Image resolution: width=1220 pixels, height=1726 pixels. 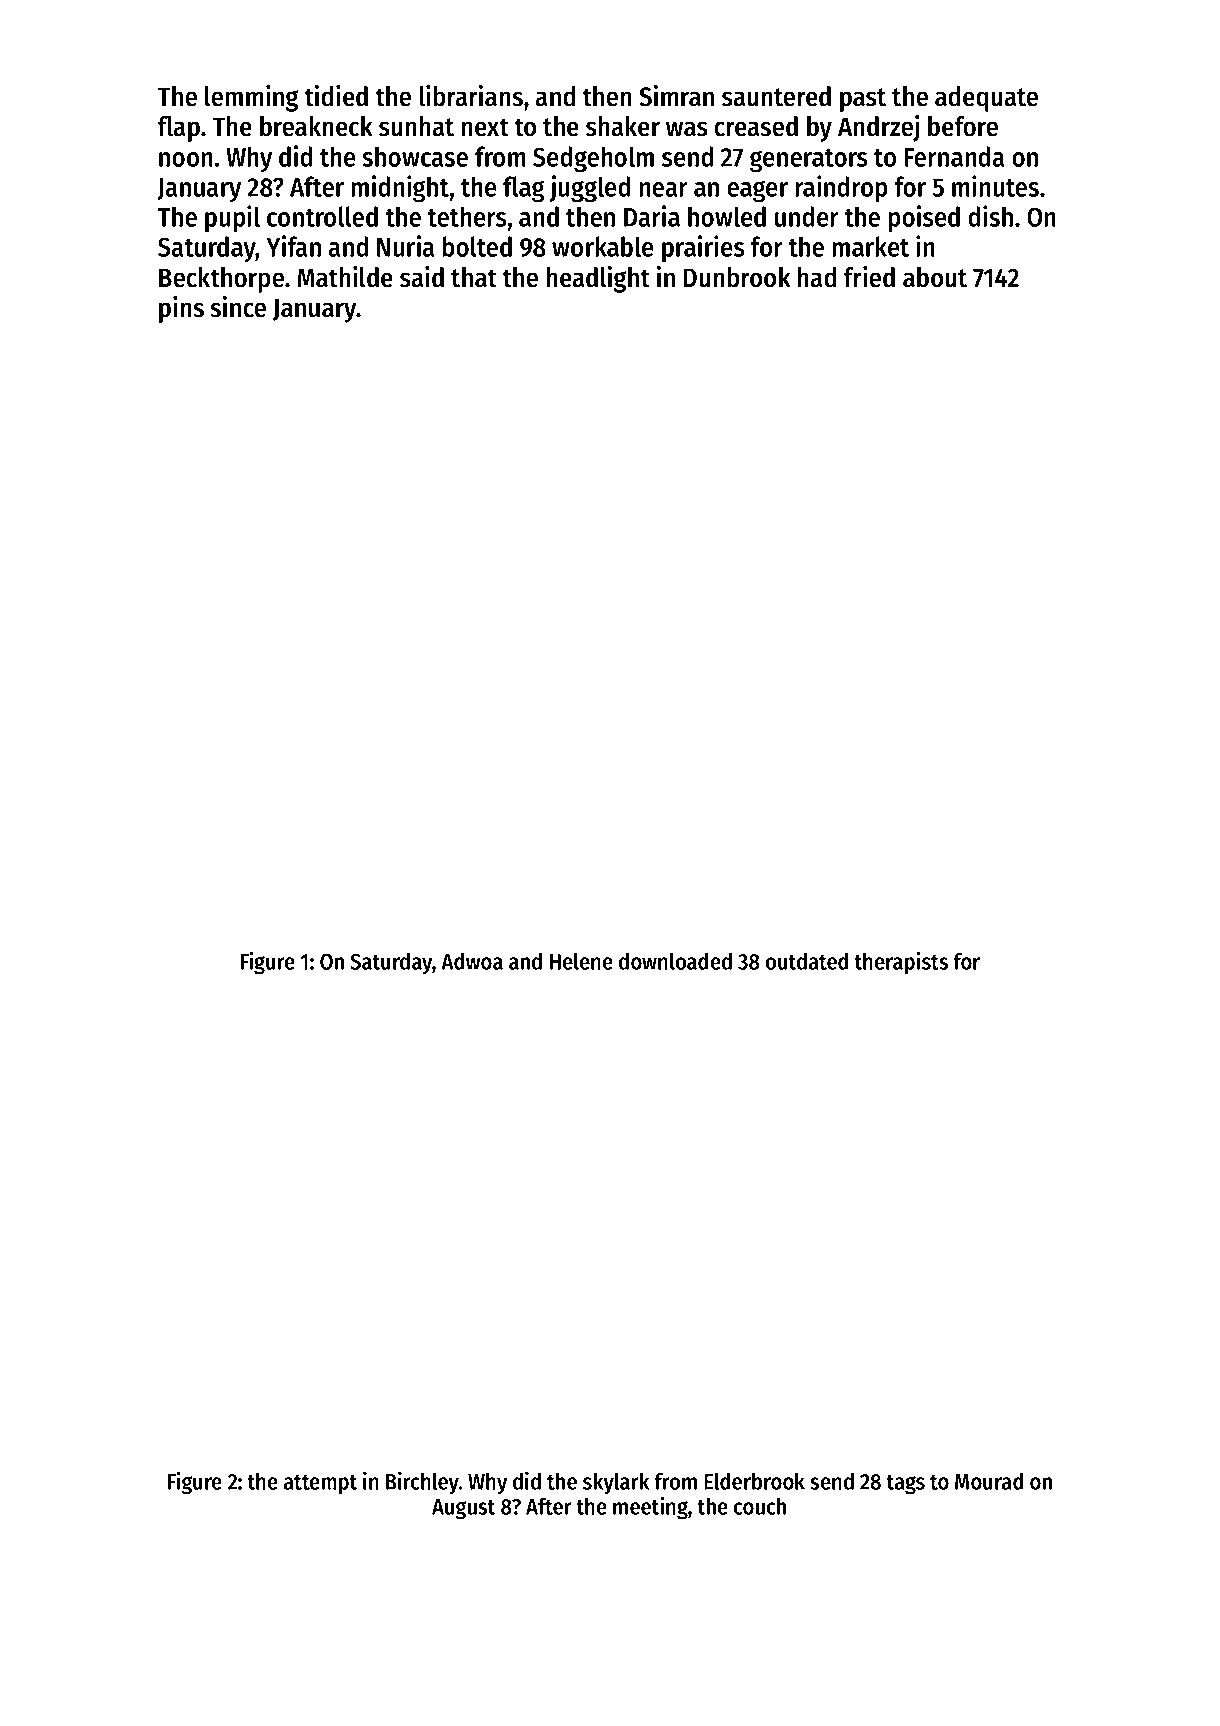 What do you see at coordinates (474, 277) in the page?
I see `that` at bounding box center [474, 277].
